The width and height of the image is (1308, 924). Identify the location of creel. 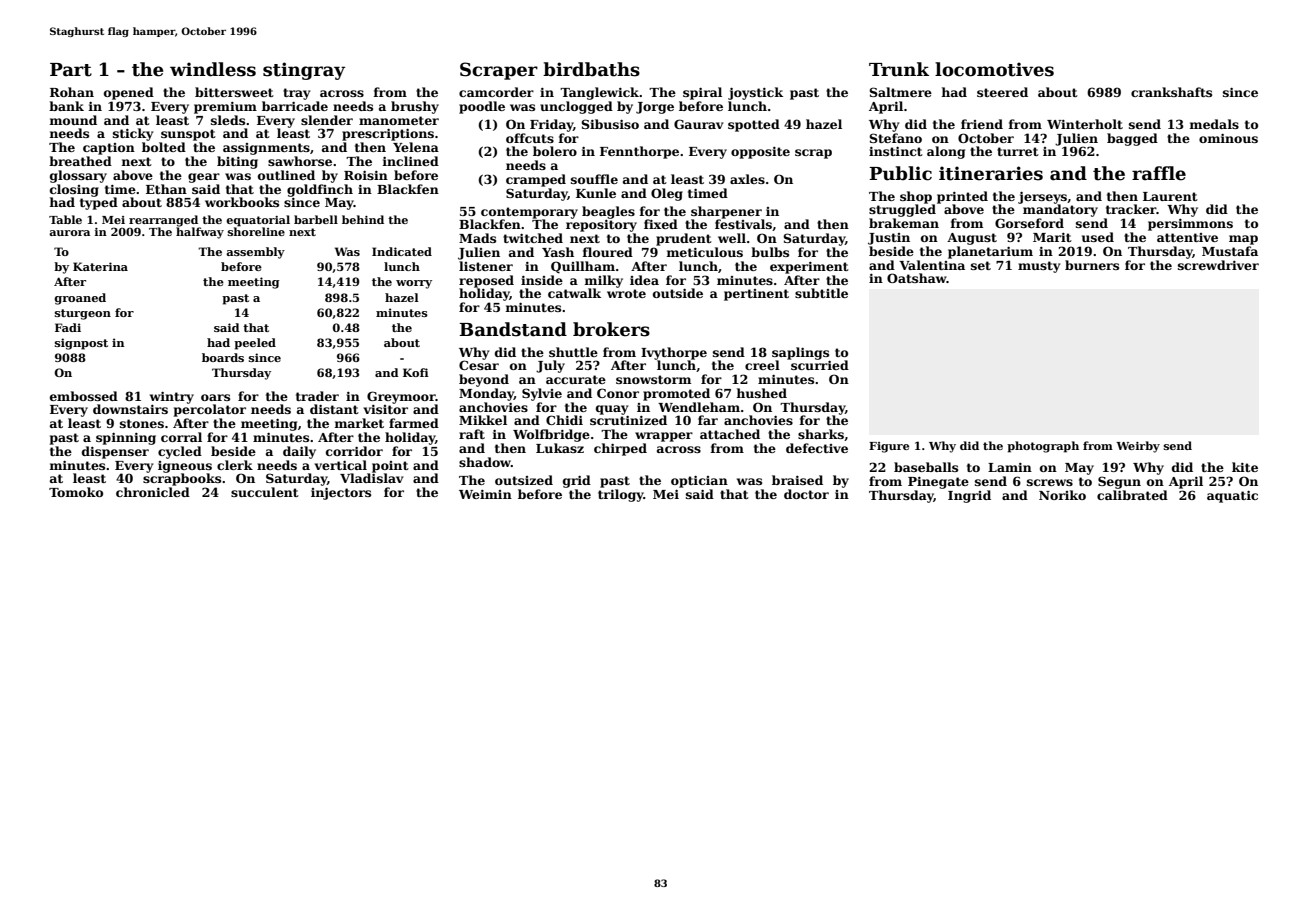
(762, 365).
